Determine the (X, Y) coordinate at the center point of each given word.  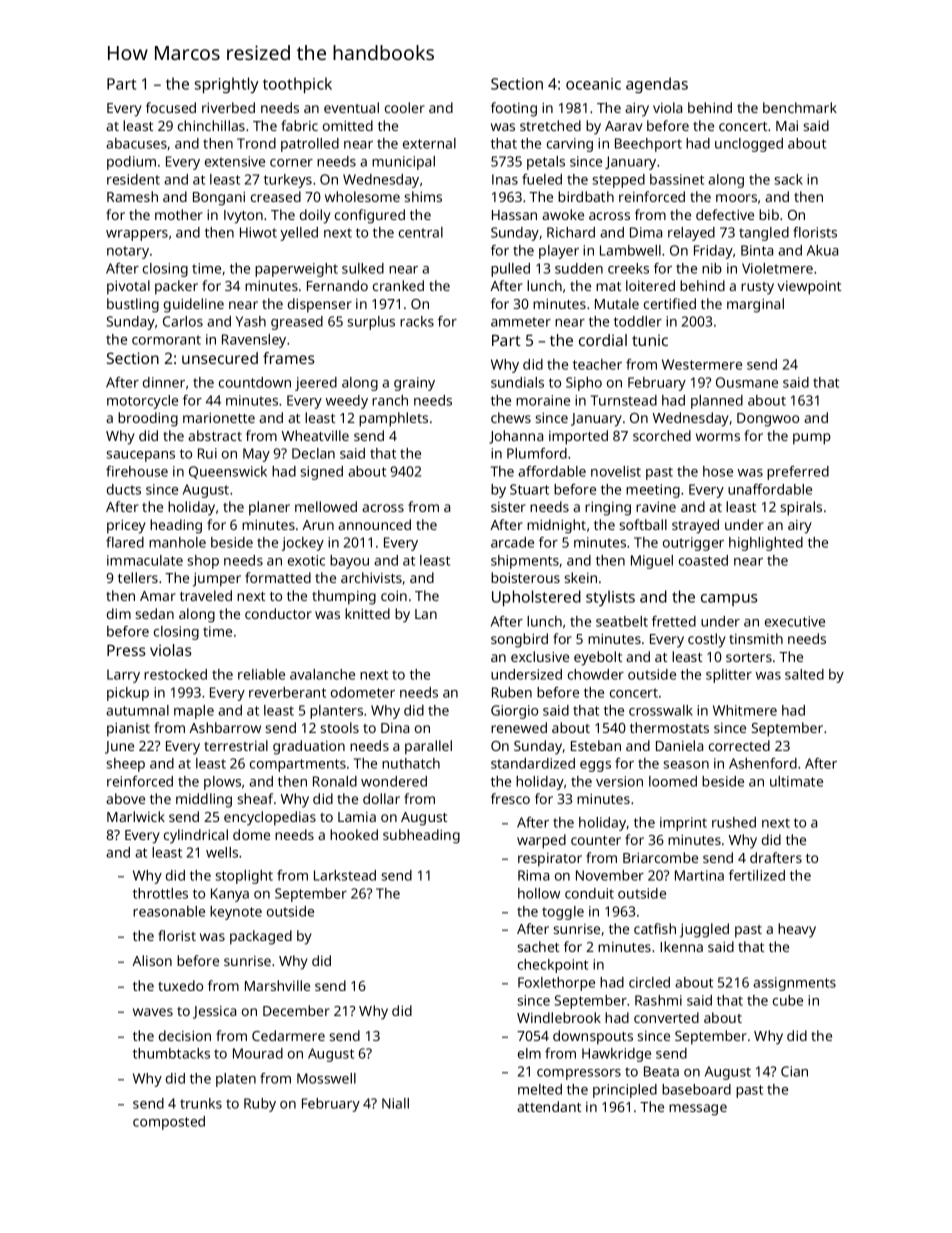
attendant (549, 1106)
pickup (128, 694)
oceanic (593, 84)
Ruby (260, 1105)
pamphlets (393, 419)
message (698, 1110)
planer (269, 508)
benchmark (800, 107)
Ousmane (747, 382)
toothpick (297, 85)
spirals (801, 508)
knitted (367, 613)
